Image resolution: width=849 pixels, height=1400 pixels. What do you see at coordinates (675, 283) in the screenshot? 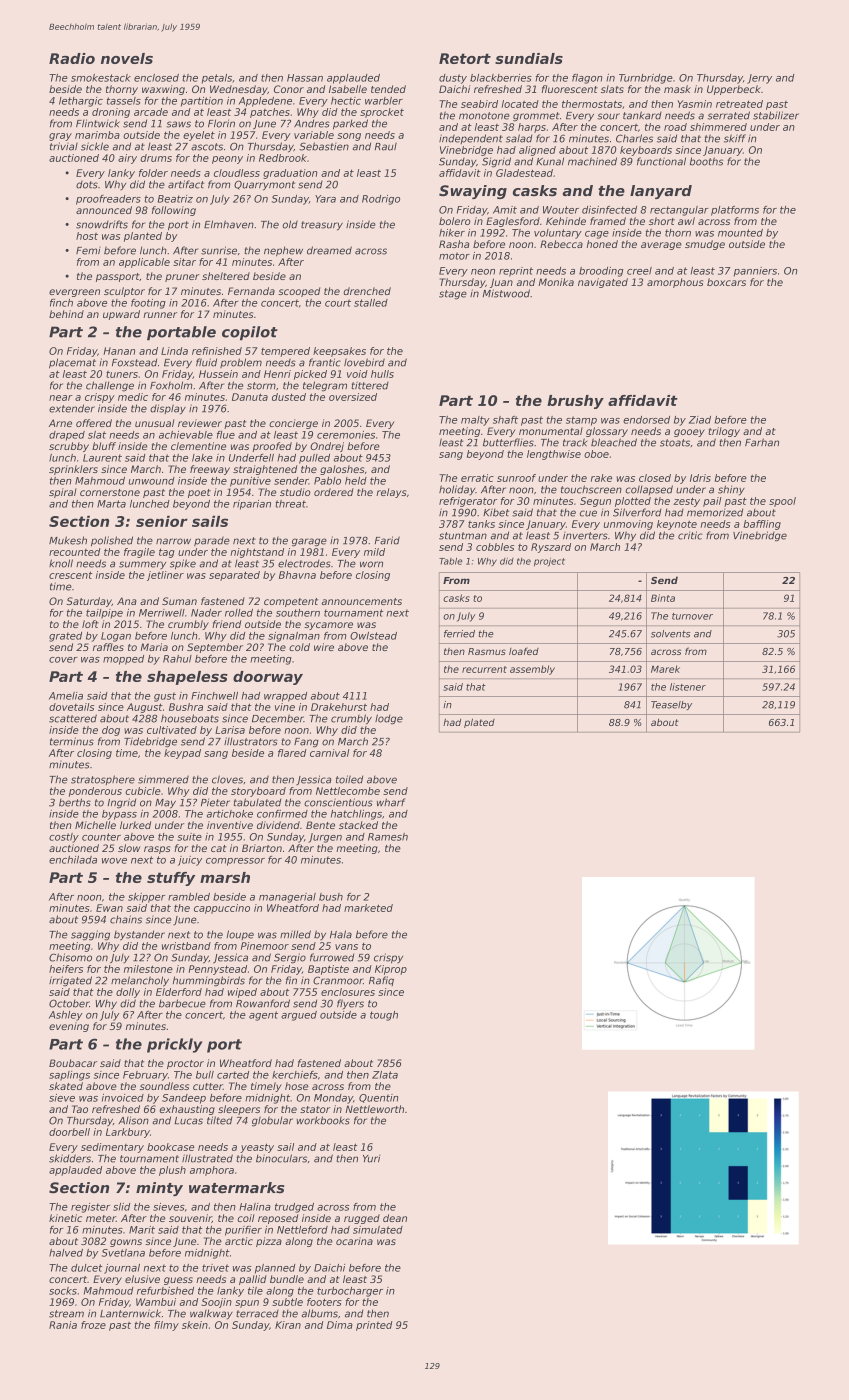
I see `amorphous` at bounding box center [675, 283].
